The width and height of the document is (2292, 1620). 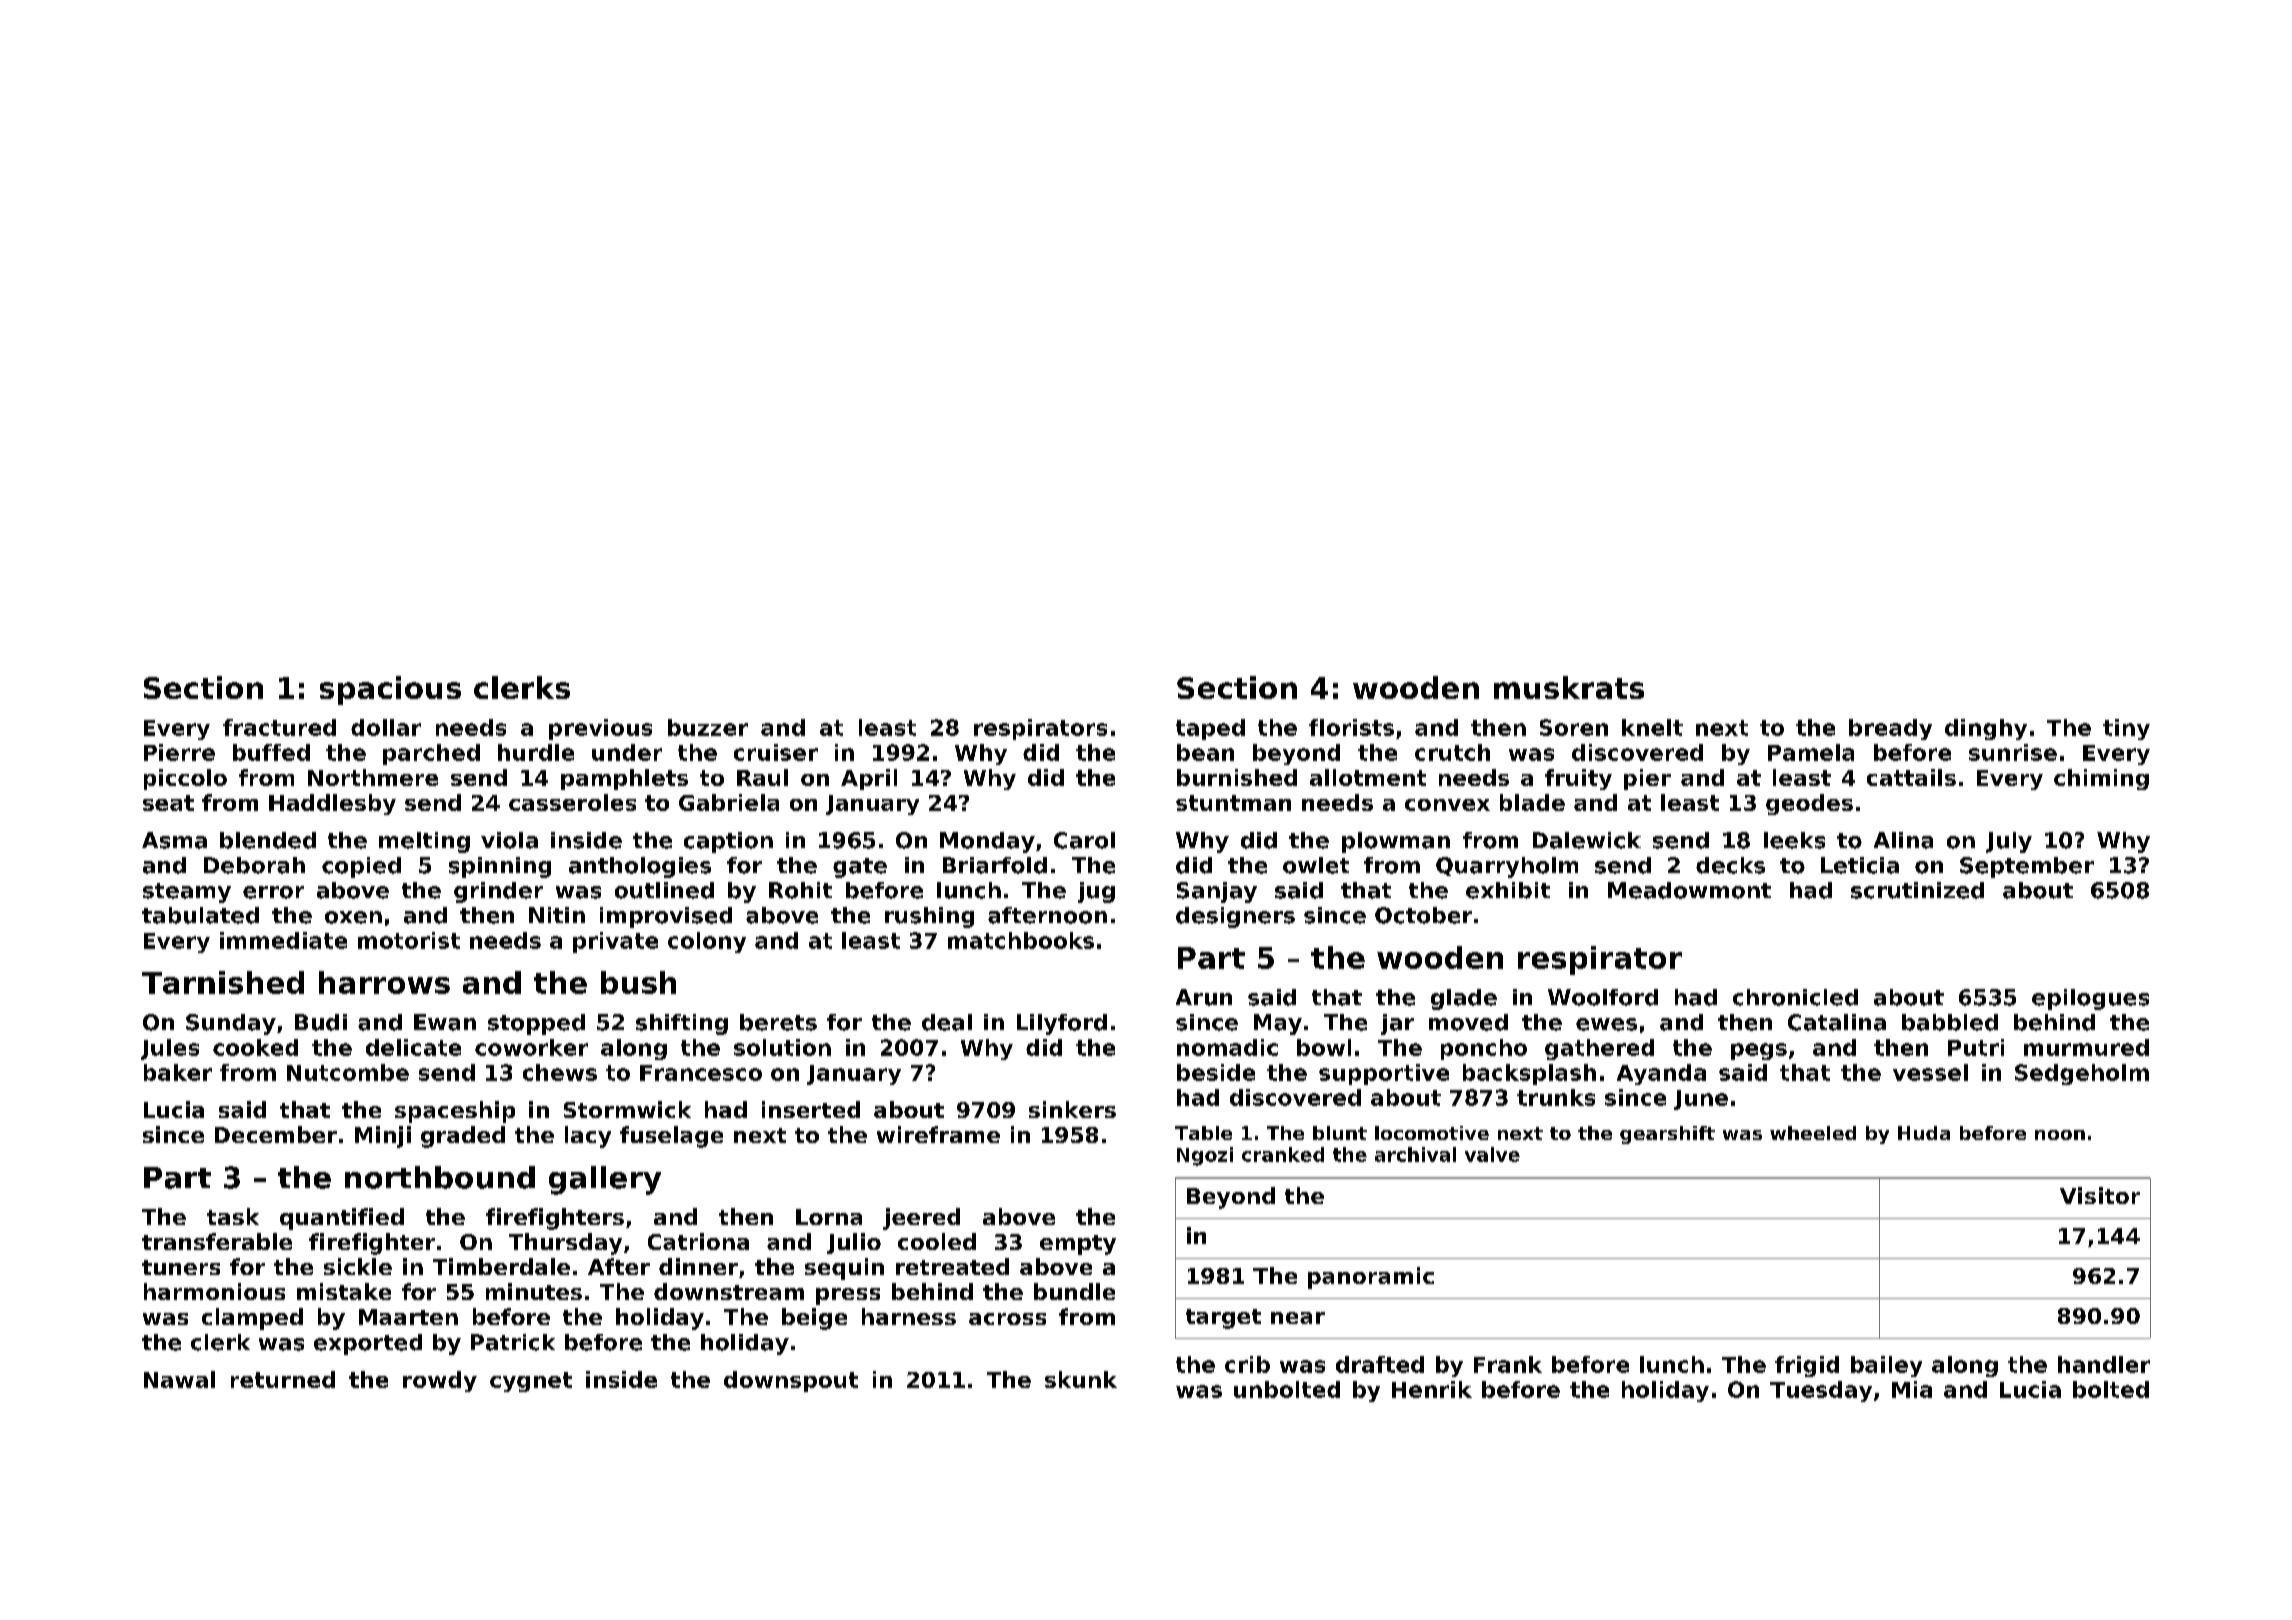 What do you see at coordinates (1930, 1072) in the document?
I see `vessel` at bounding box center [1930, 1072].
